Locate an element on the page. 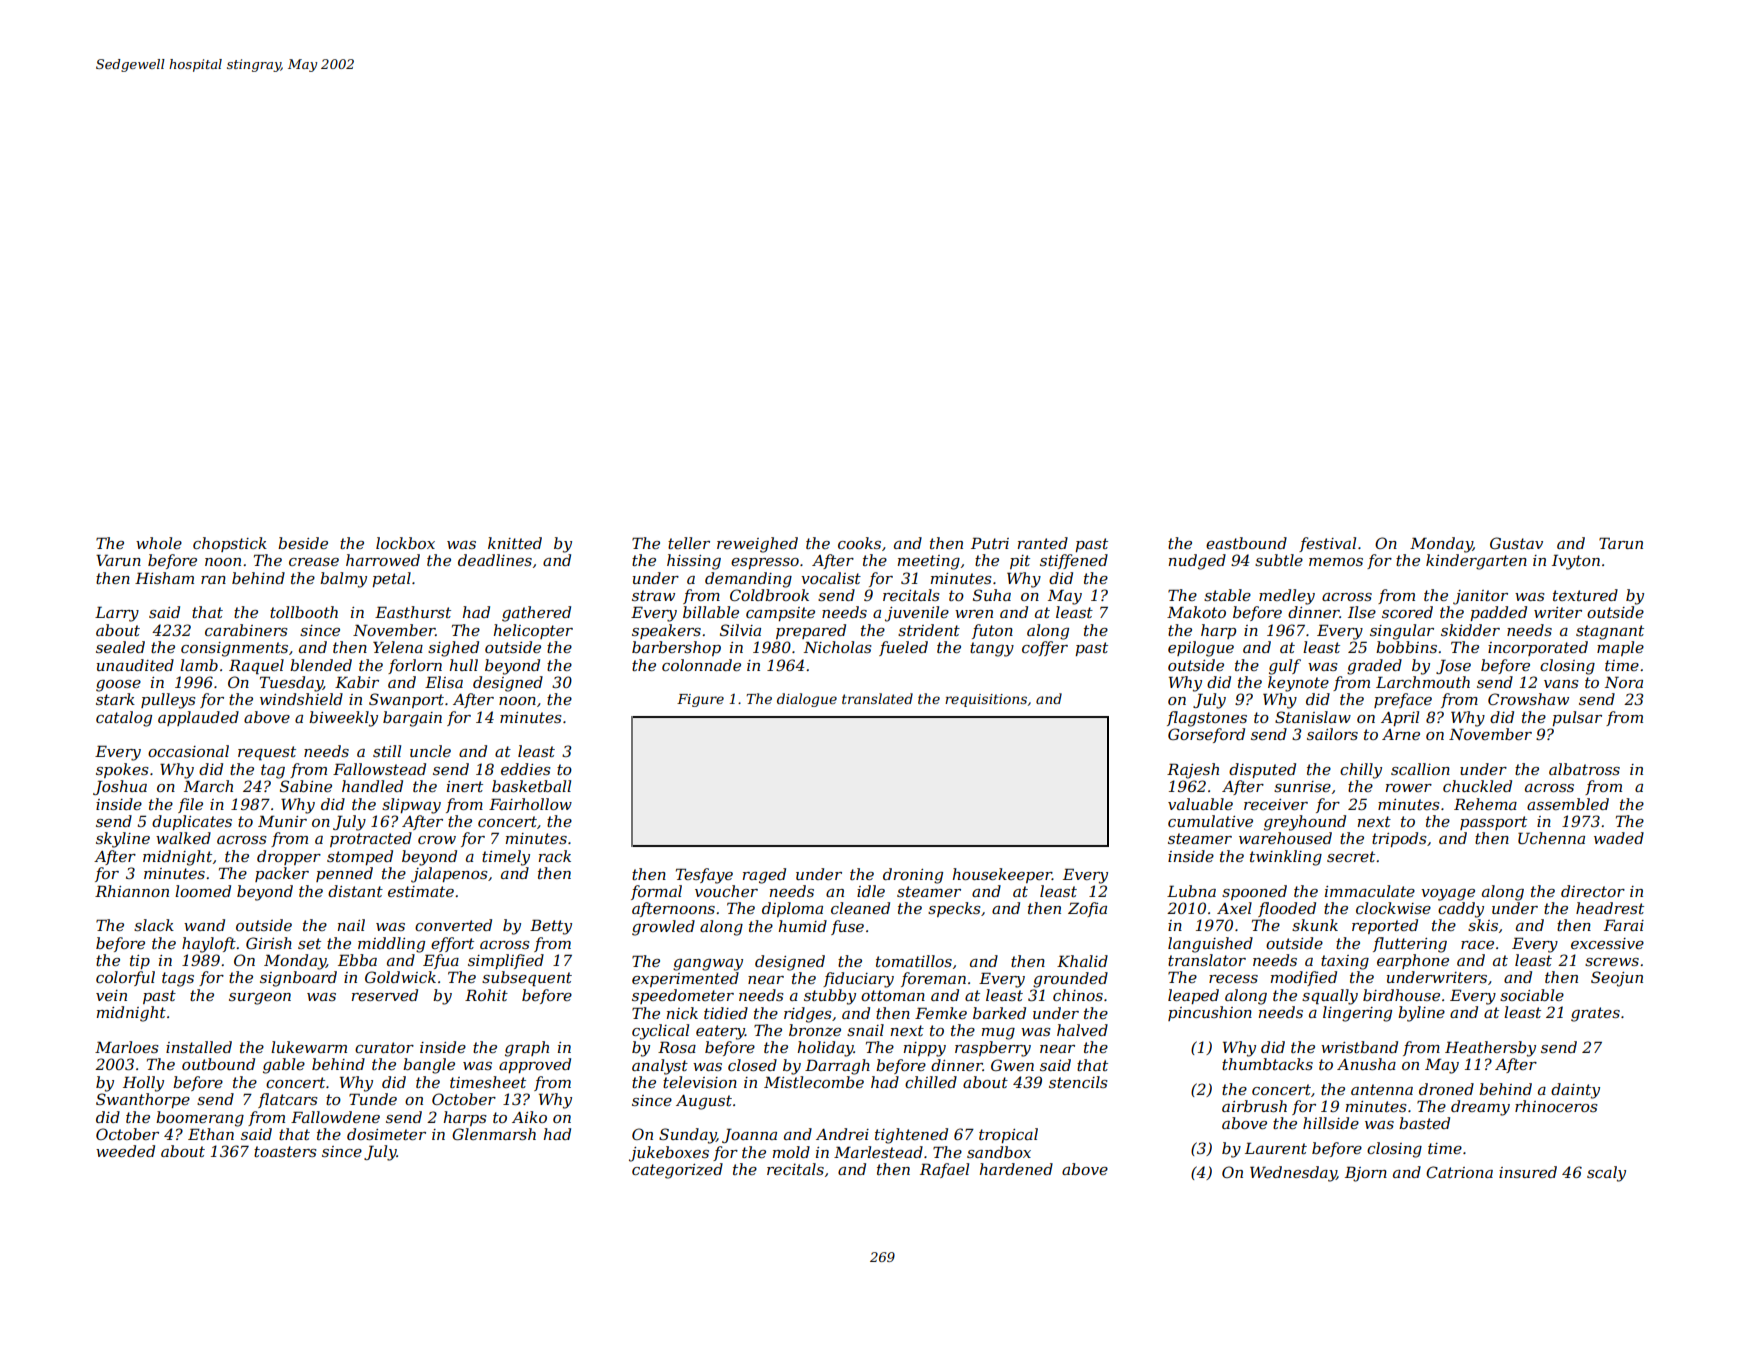 This document has height=1345, width=1740. Wednesday is located at coordinates (1293, 1174).
